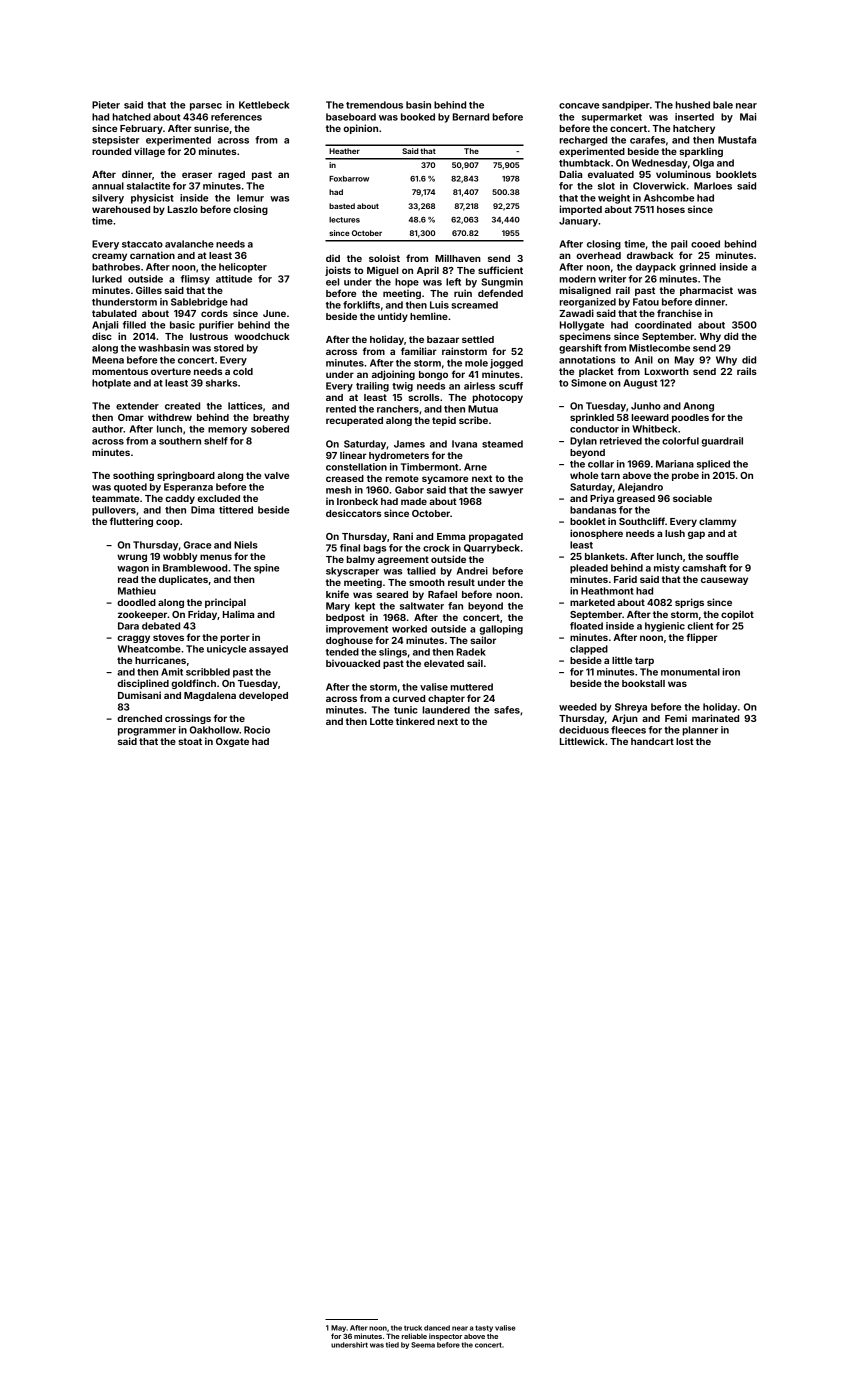 This page has height=1400, width=849. What do you see at coordinates (581, 210) in the page?
I see `imported` at bounding box center [581, 210].
